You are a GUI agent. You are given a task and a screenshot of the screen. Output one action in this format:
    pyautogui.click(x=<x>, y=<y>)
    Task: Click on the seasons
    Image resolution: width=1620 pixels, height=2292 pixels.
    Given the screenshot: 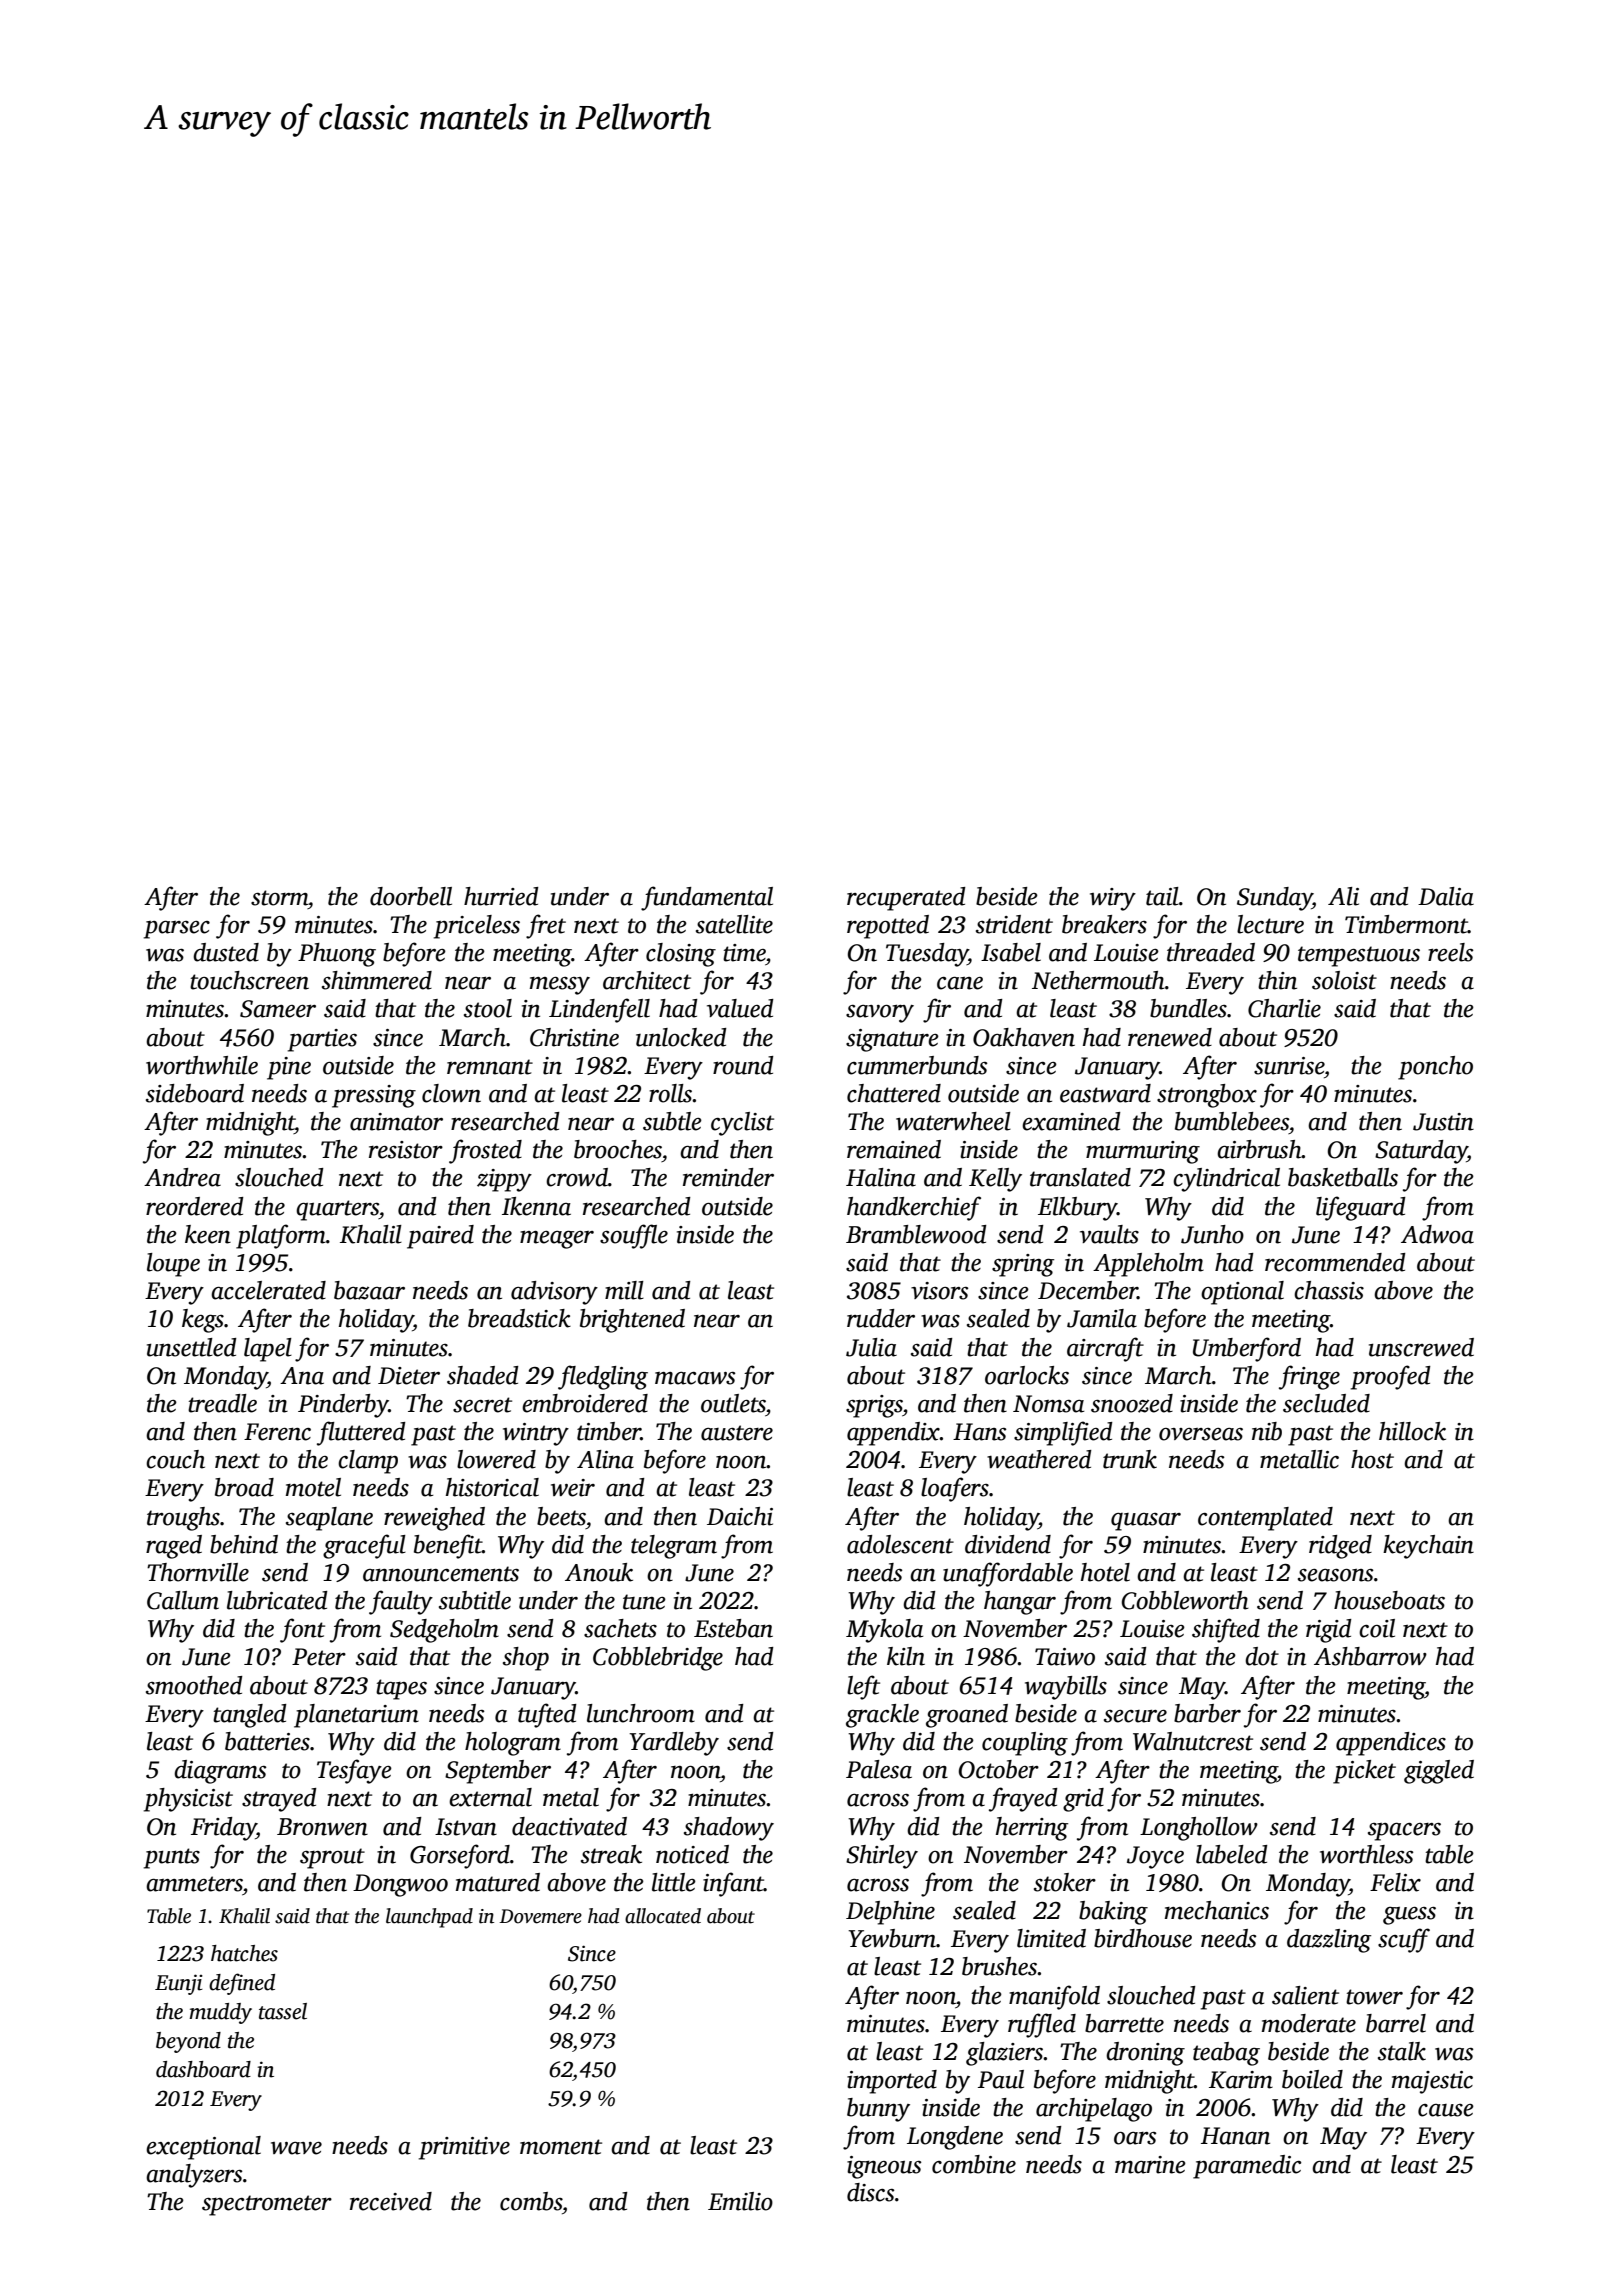 What is the action you would take?
    pyautogui.click(x=1335, y=1575)
